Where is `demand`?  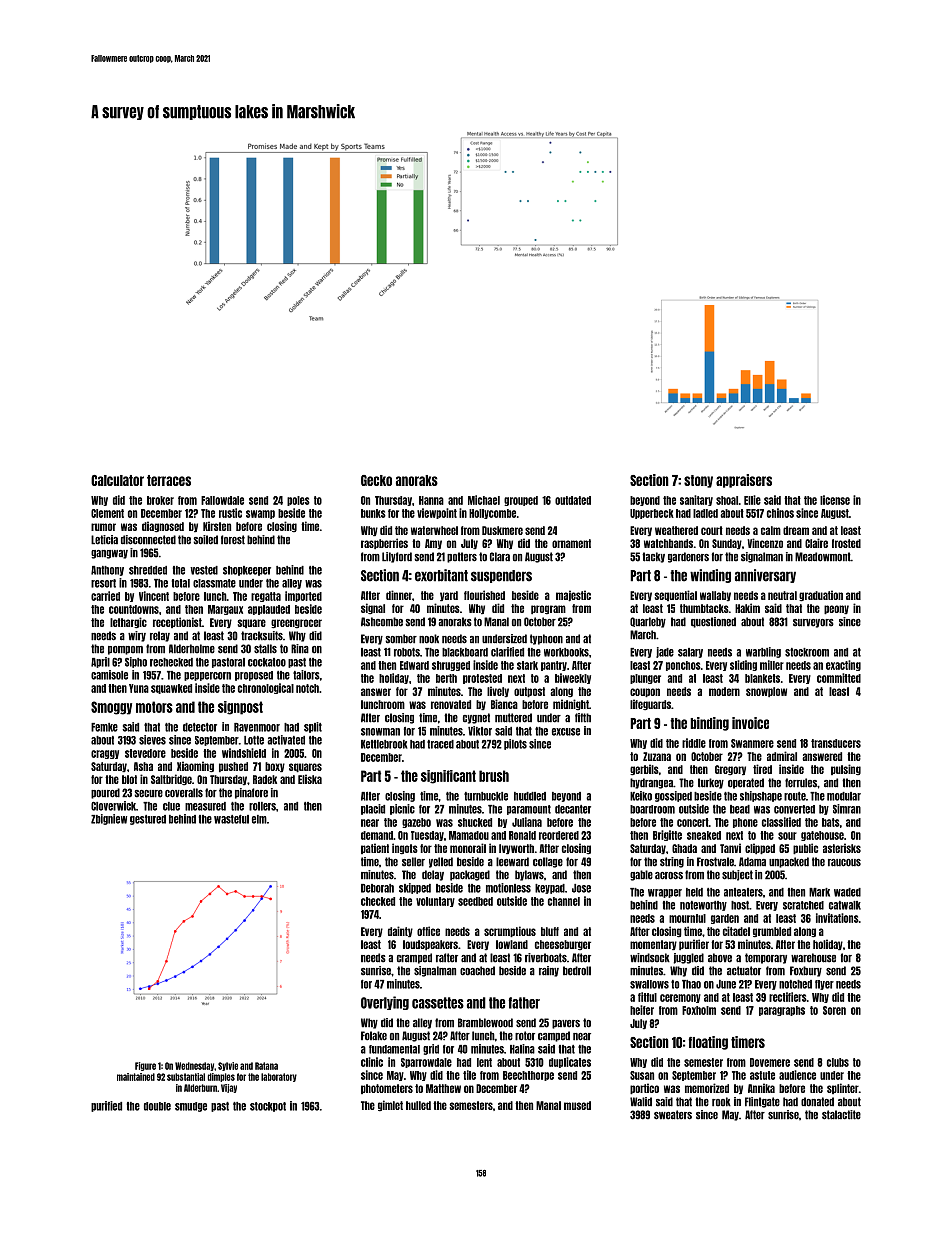 demand is located at coordinates (377, 835).
